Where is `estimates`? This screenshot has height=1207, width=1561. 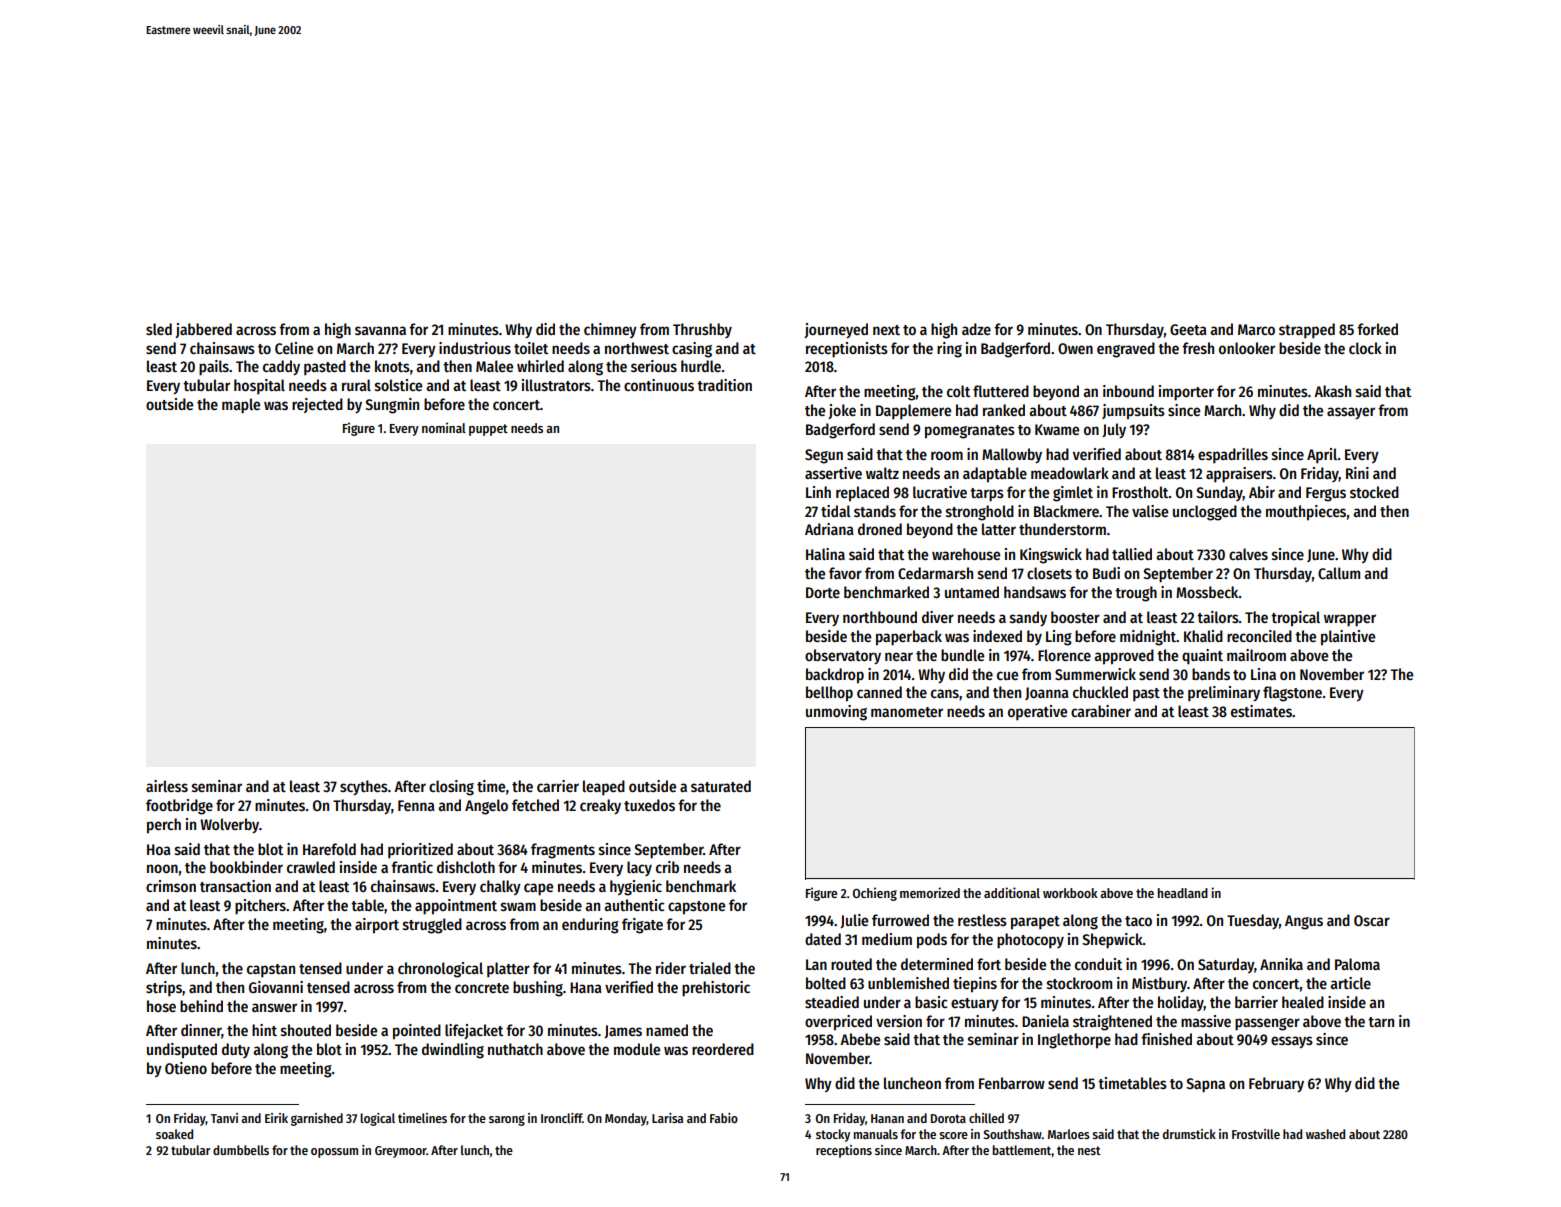 estimates is located at coordinates (1261, 711).
